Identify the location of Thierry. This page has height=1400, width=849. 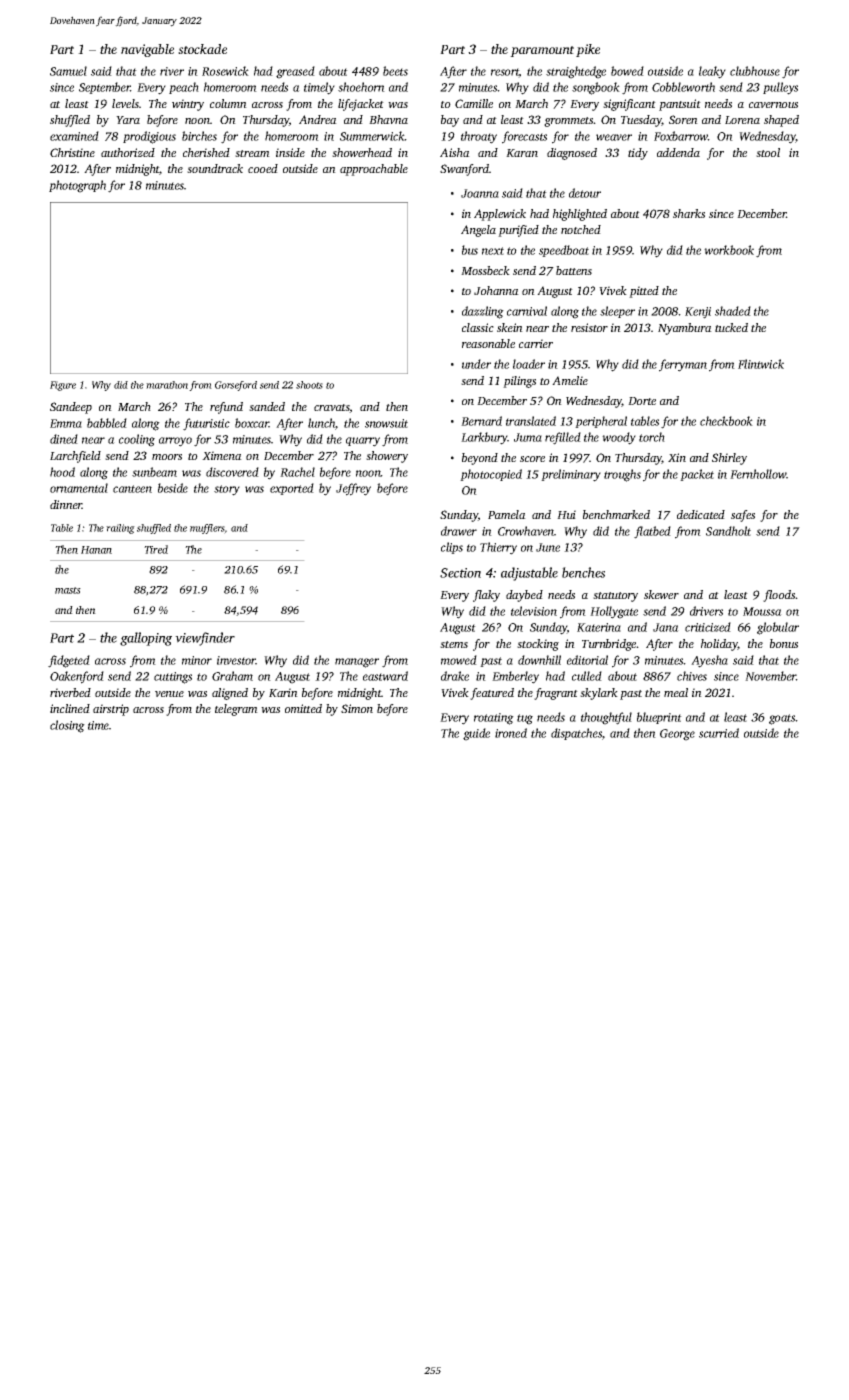
(498, 548).
